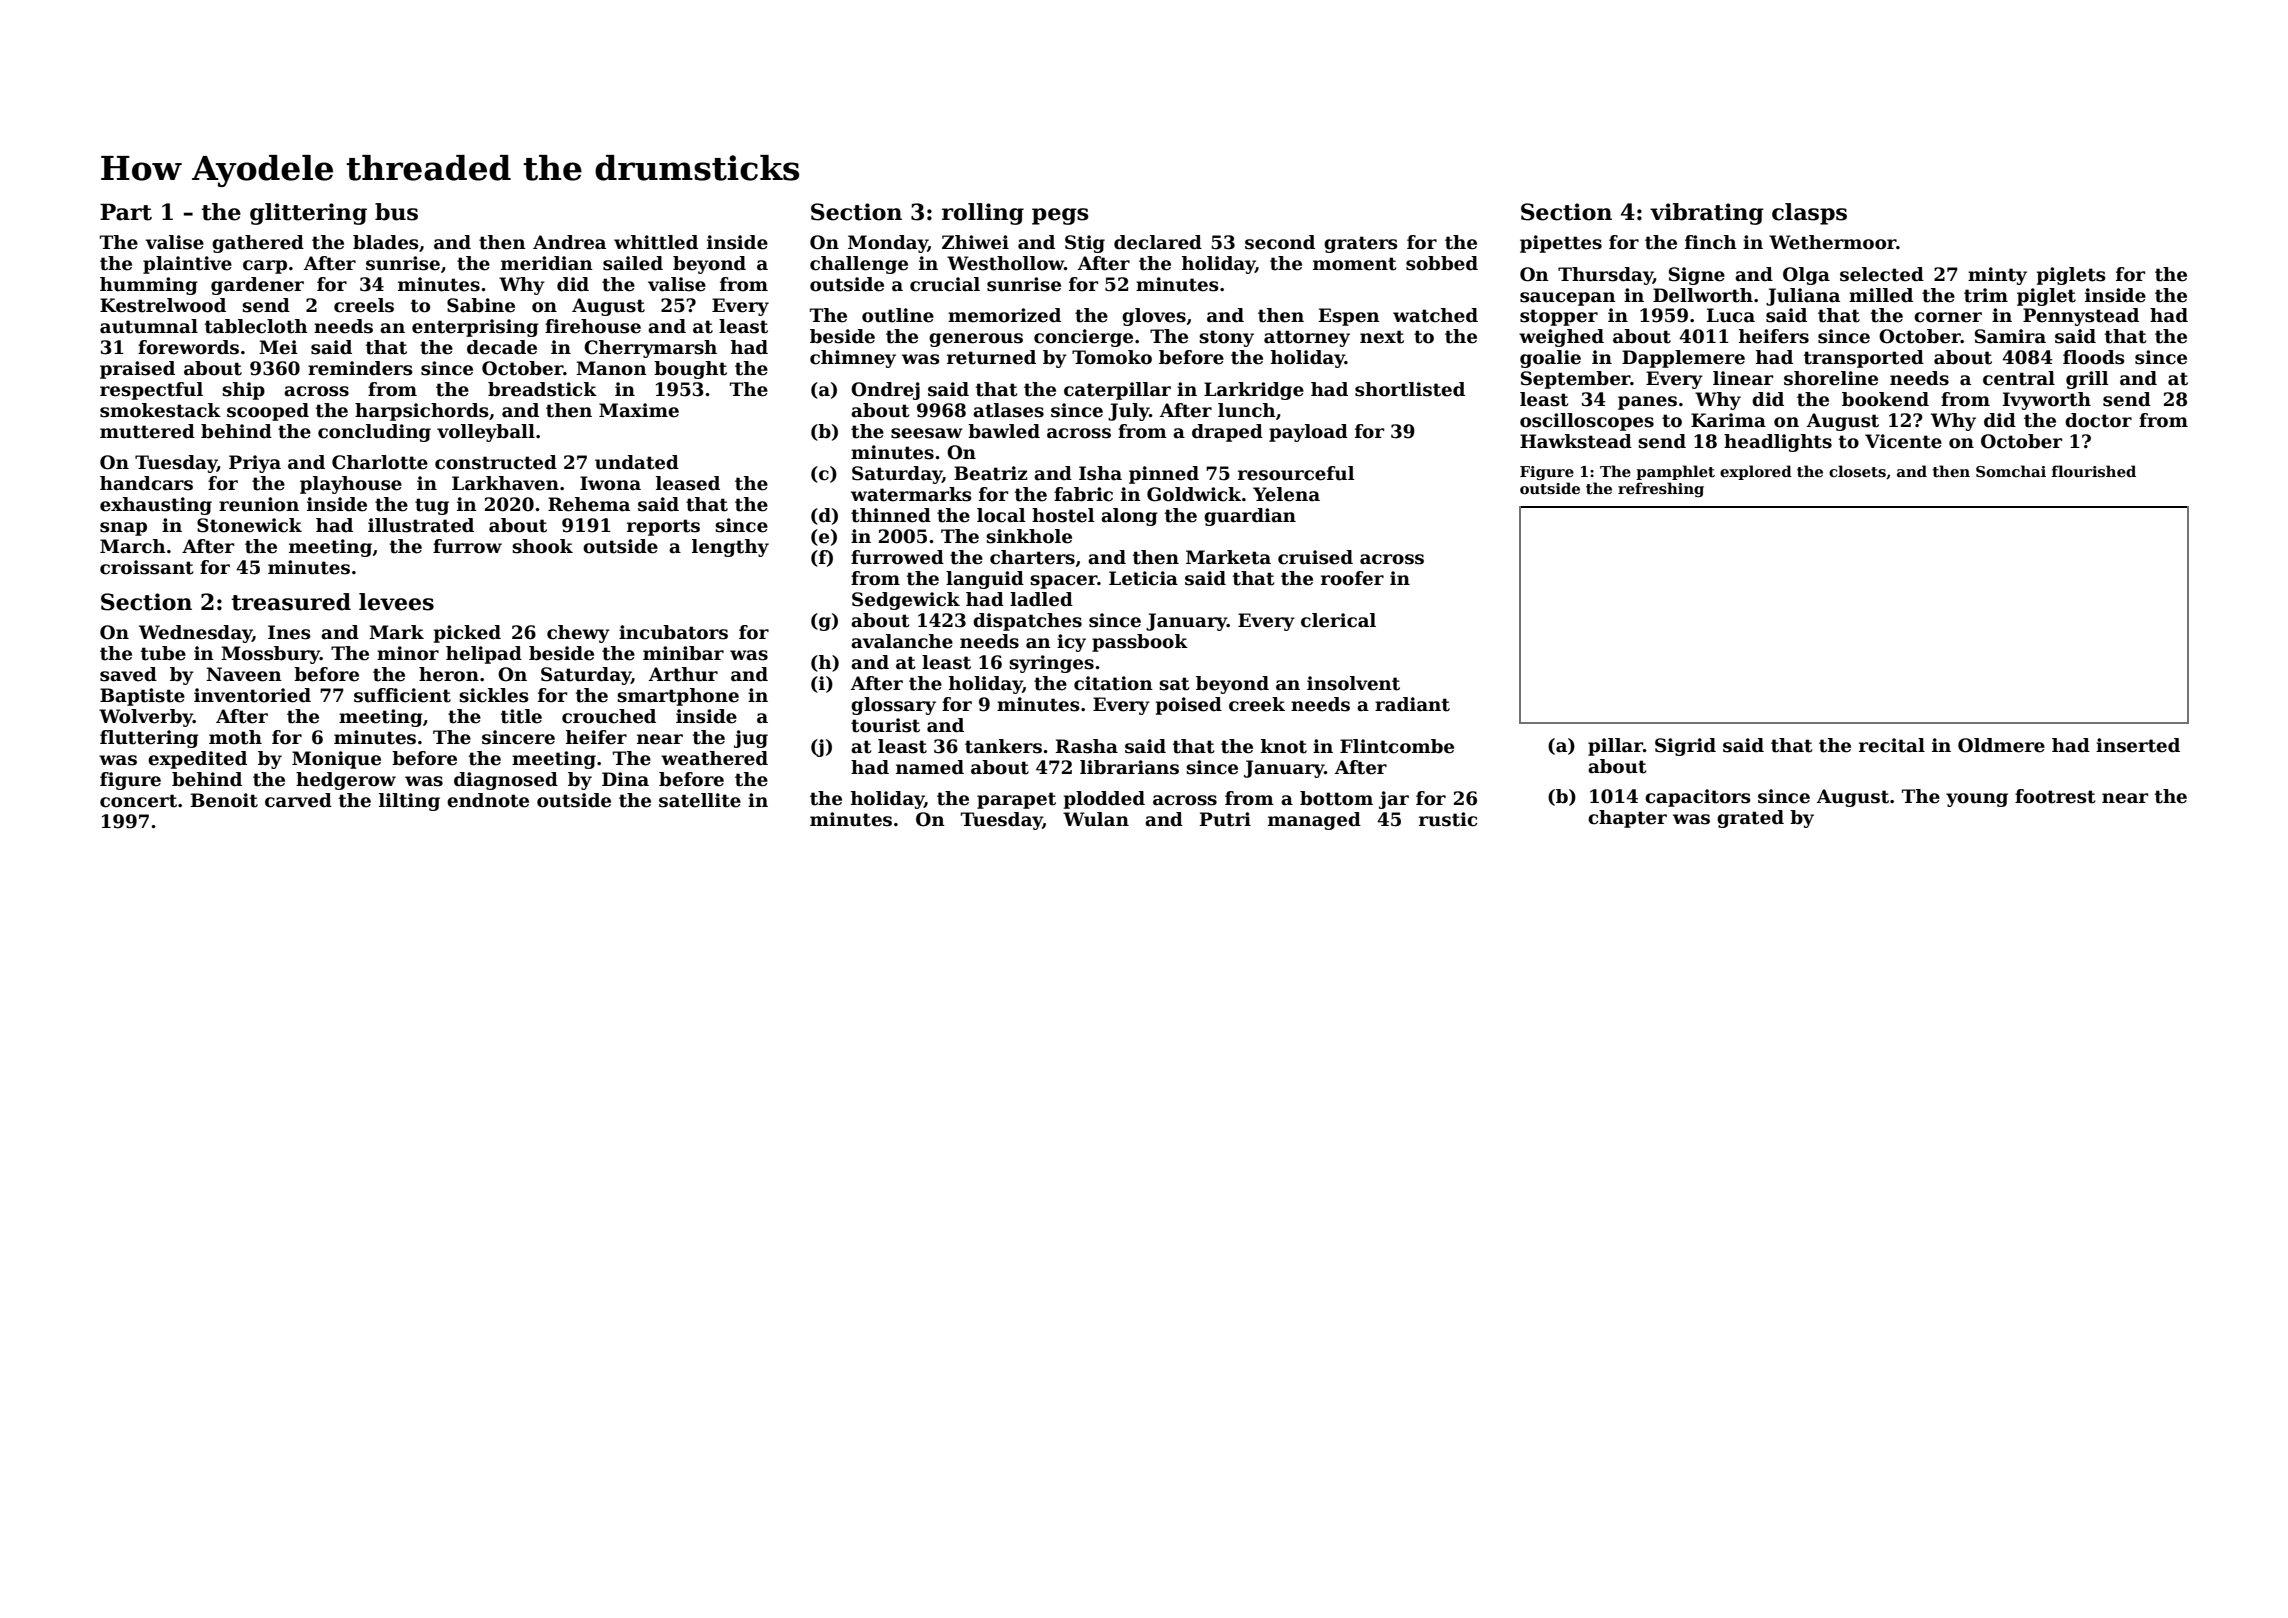 The width and height of the screenshot is (2288, 1618). Describe the element at coordinates (730, 548) in the screenshot. I see `lengthy` at that location.
